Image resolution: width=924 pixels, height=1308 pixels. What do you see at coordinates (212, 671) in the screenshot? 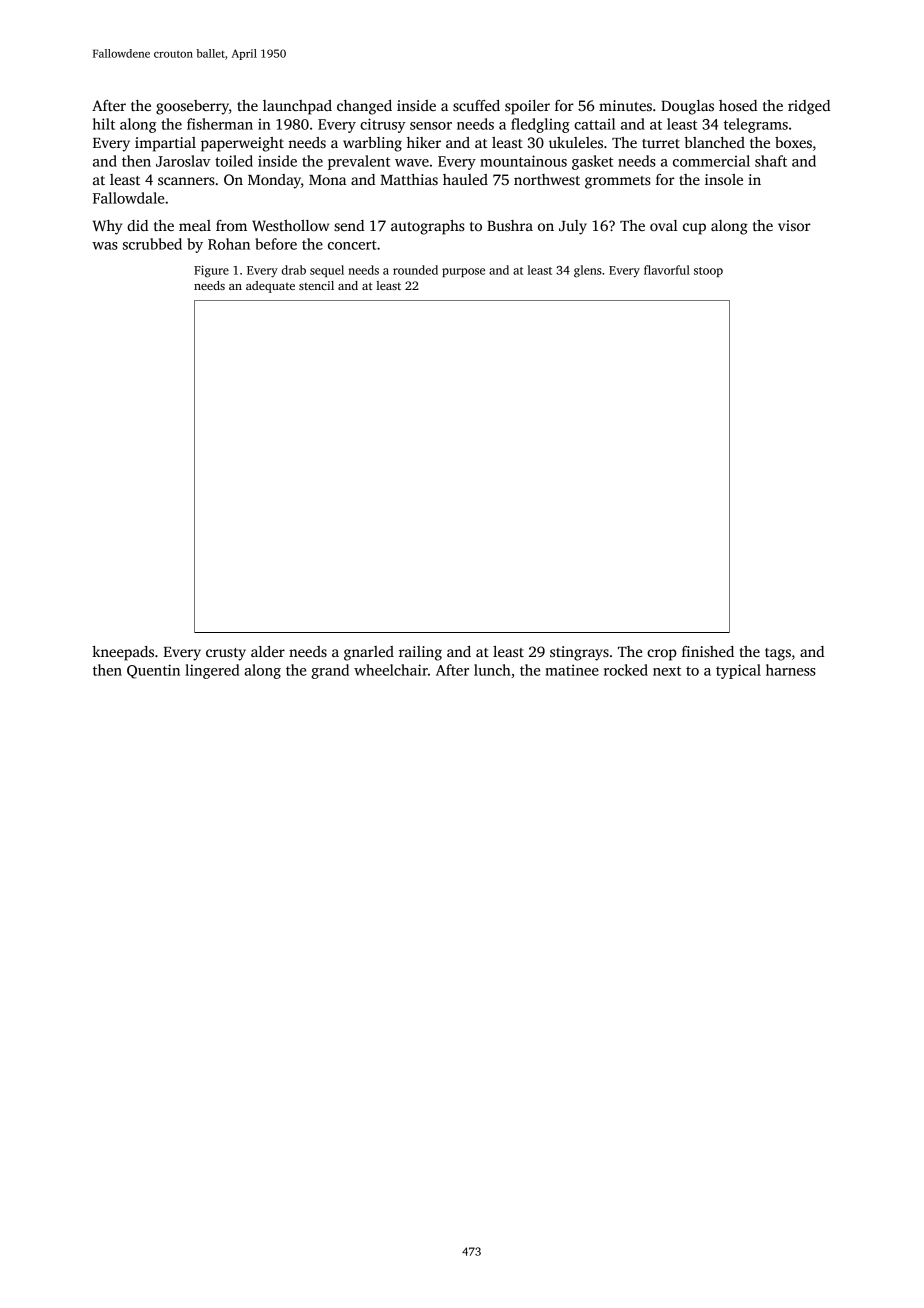
I see `lingered` at bounding box center [212, 671].
